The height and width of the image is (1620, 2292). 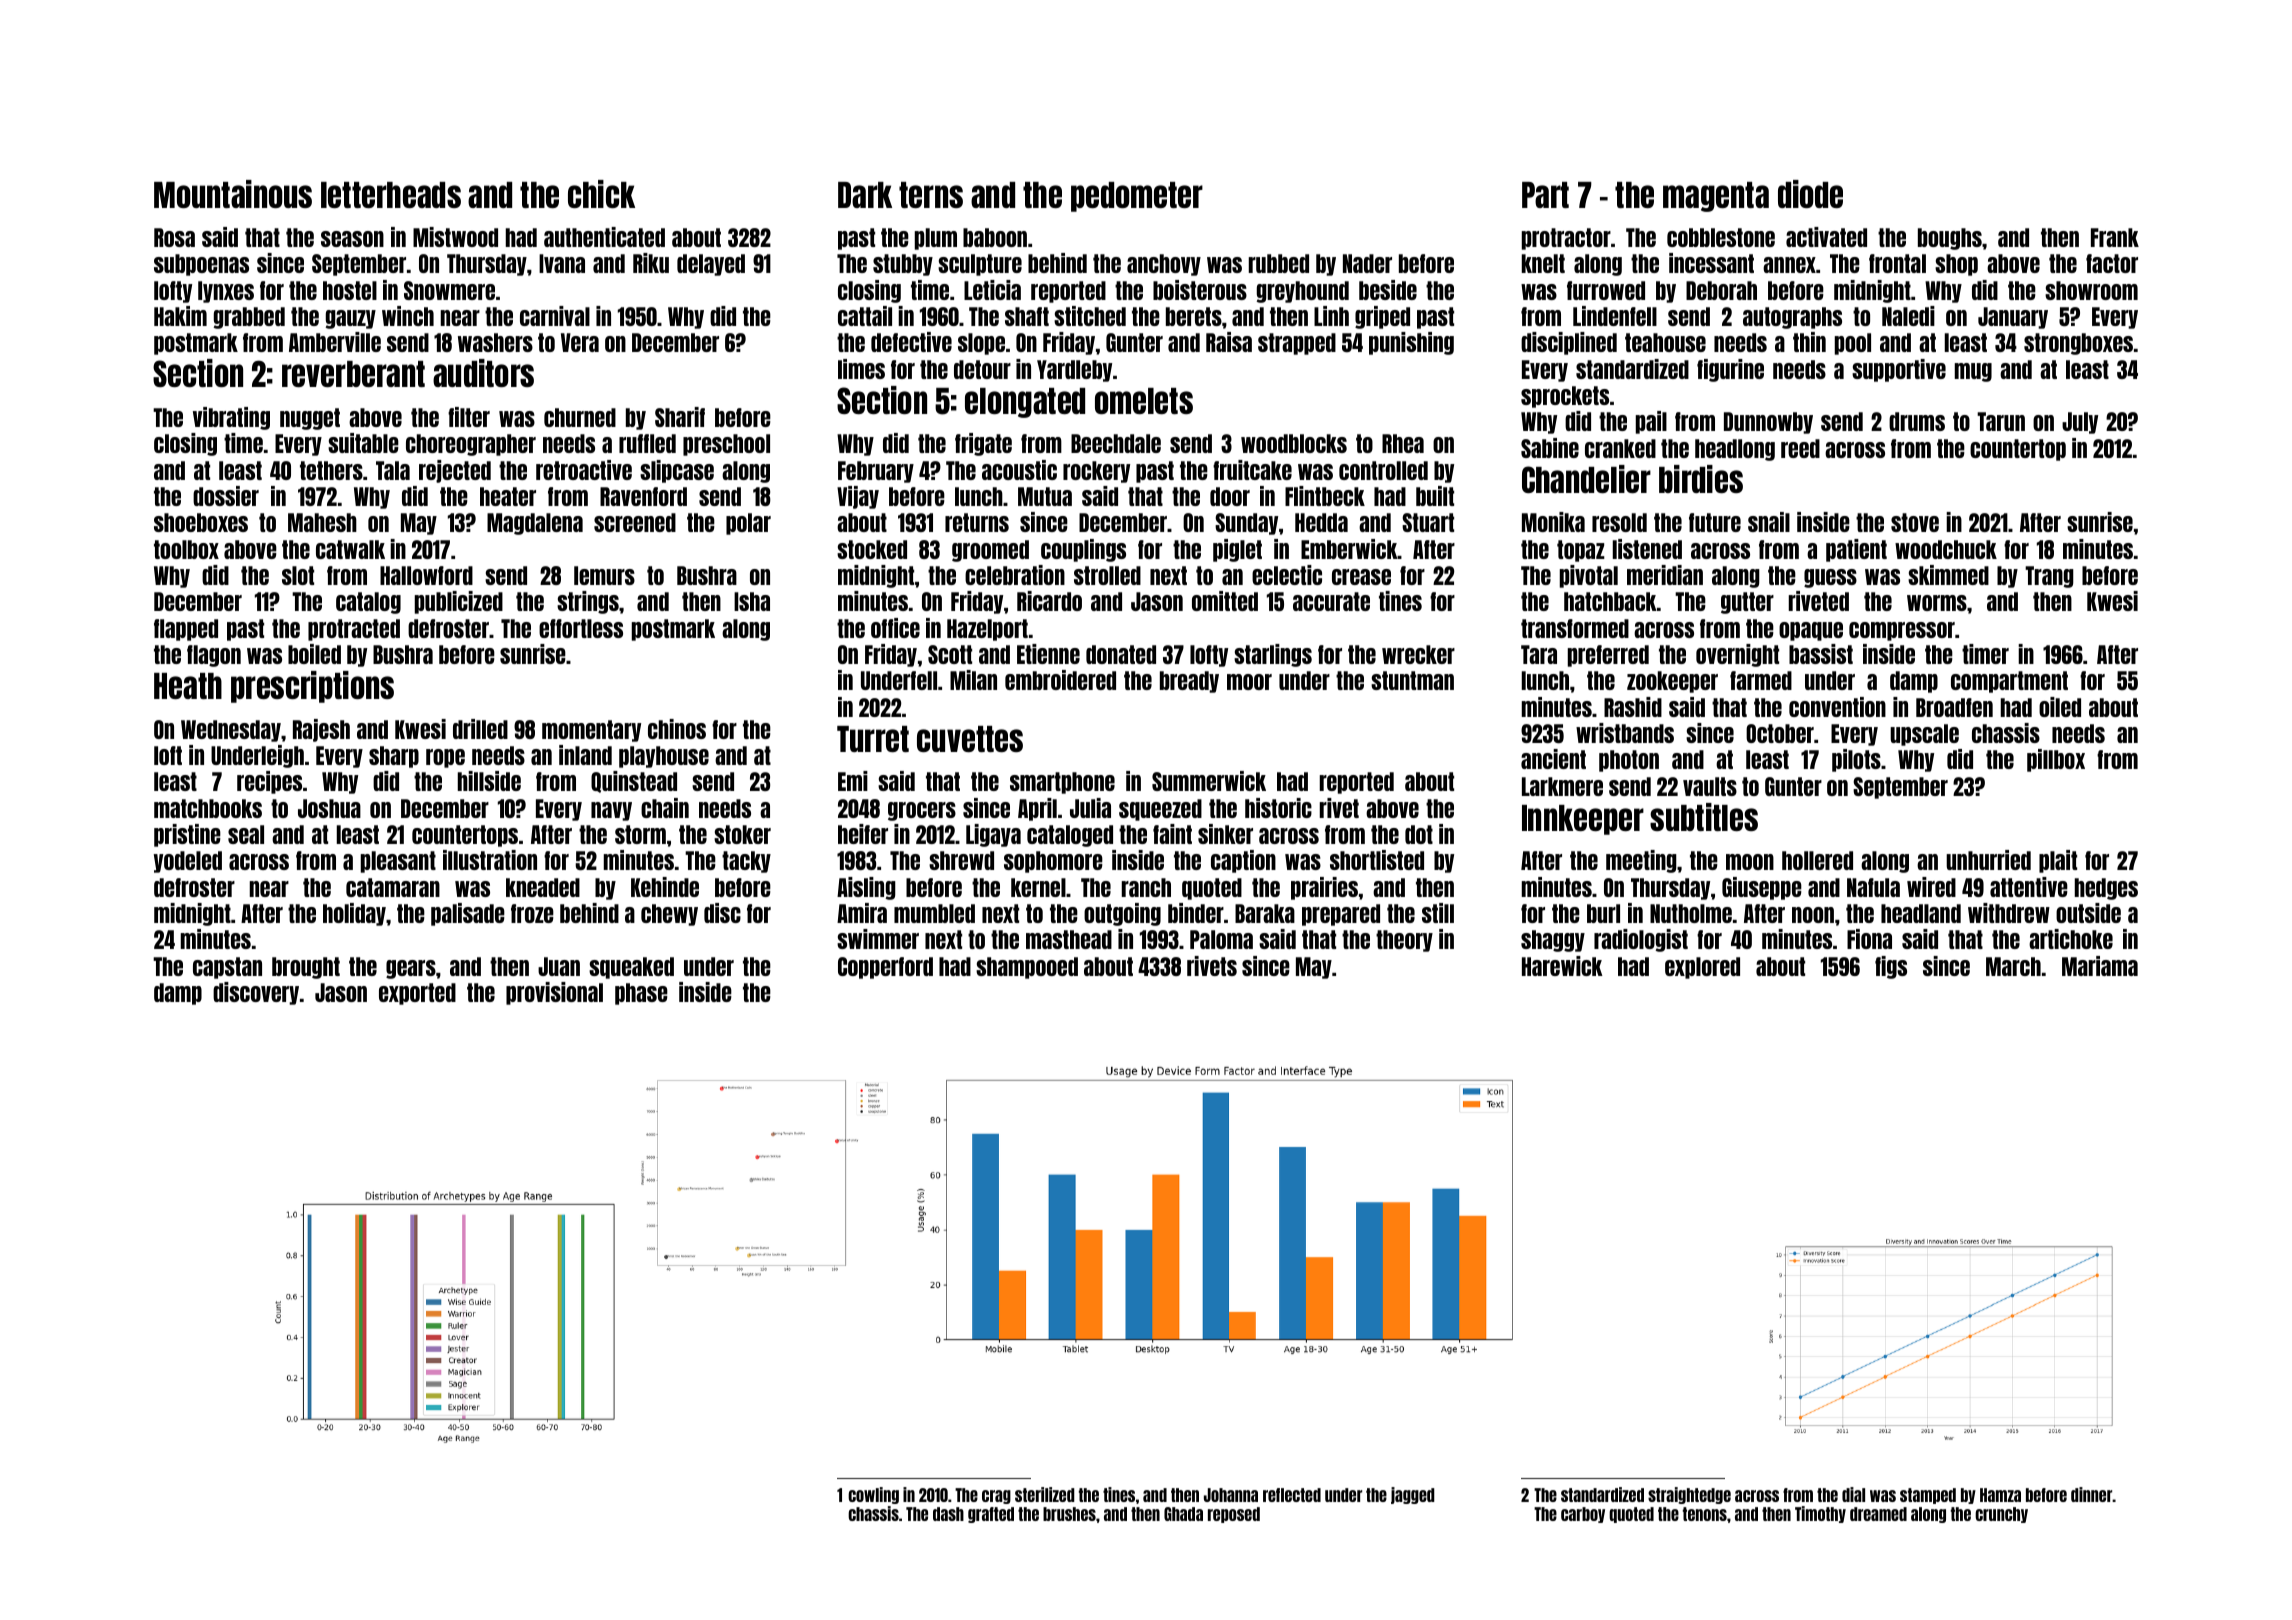 I want to click on exported, so click(x=417, y=994).
